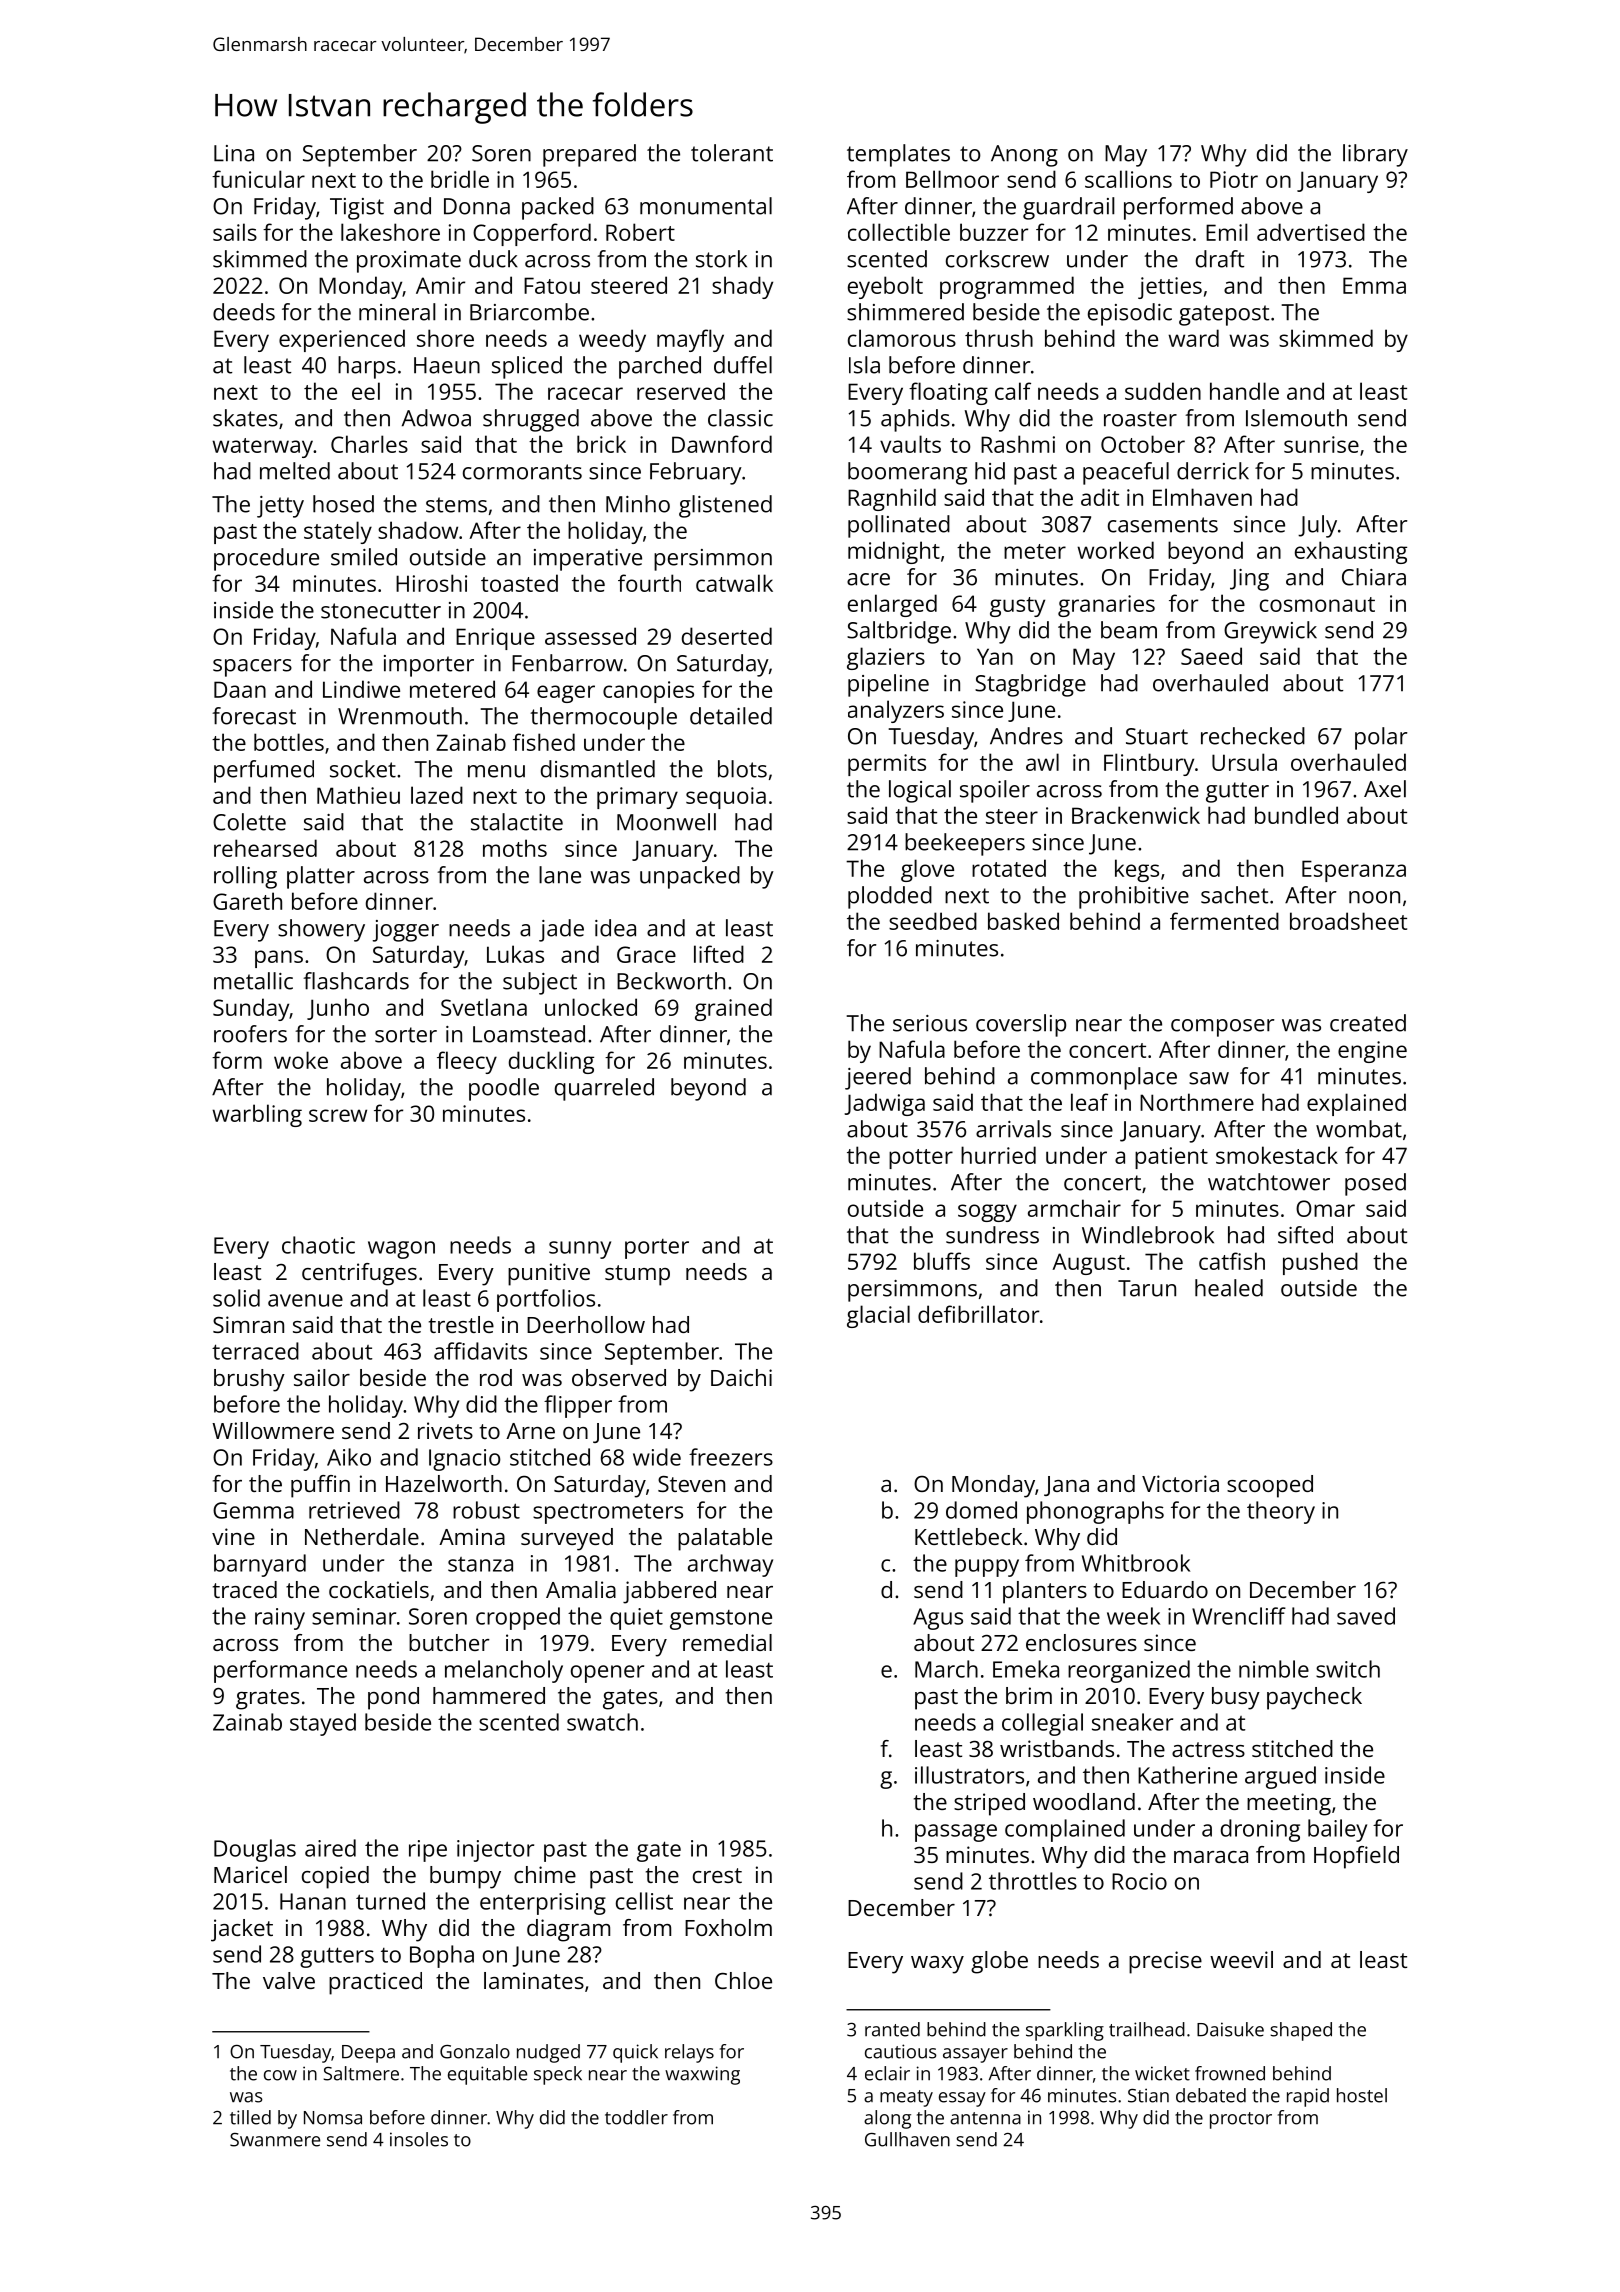 This screenshot has height=2292, width=1620. Describe the element at coordinates (1230, 2073) in the screenshot. I see `frowned` at that location.
